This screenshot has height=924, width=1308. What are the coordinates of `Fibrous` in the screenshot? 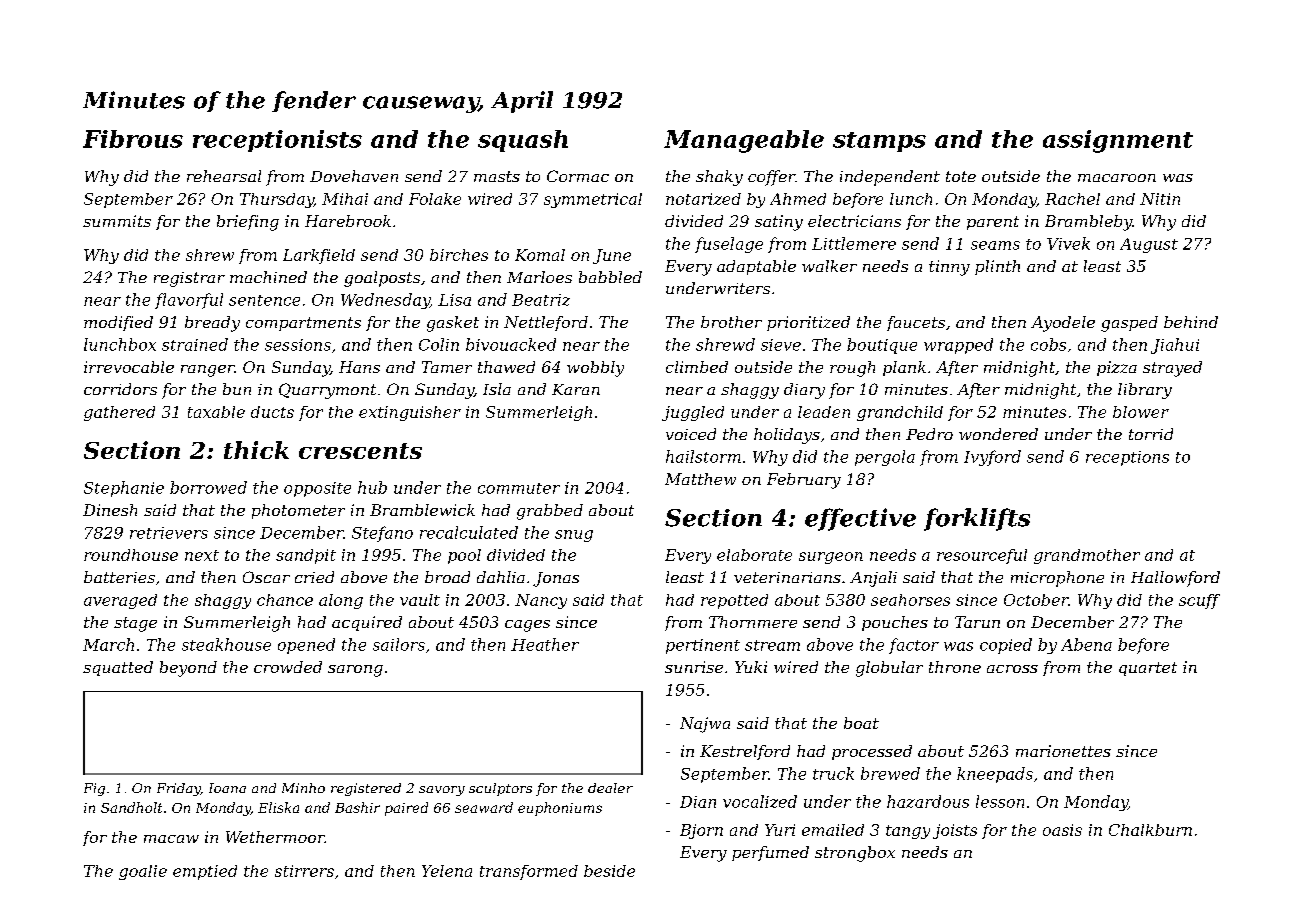 It's located at (133, 139).
